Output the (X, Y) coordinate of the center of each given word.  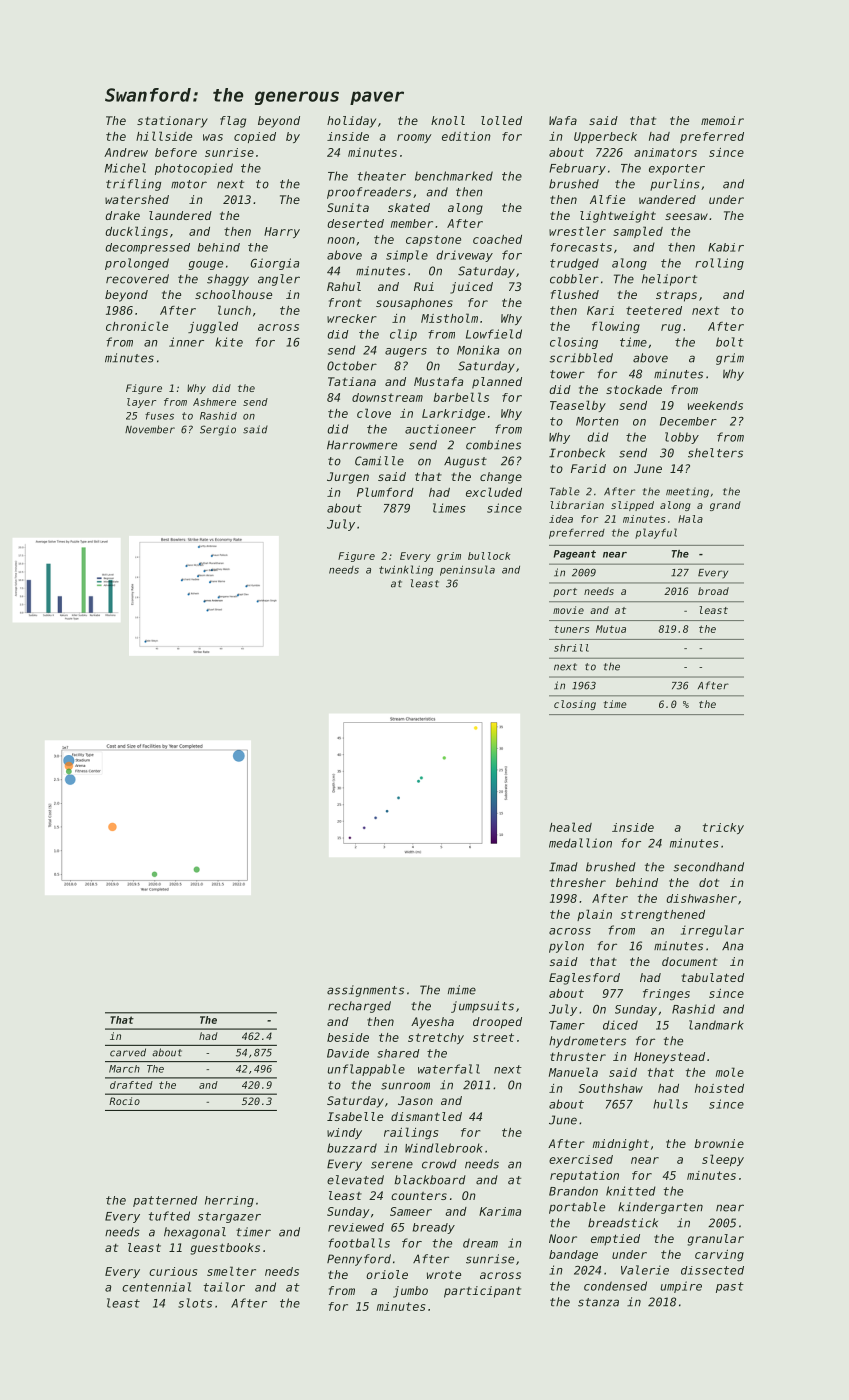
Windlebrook (444, 1148)
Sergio (218, 430)
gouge (205, 265)
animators (665, 152)
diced (620, 1025)
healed (570, 827)
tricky (723, 828)
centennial (156, 1287)
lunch (234, 310)
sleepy (723, 1160)
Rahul (344, 286)
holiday (351, 122)
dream (480, 1243)
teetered (654, 310)
